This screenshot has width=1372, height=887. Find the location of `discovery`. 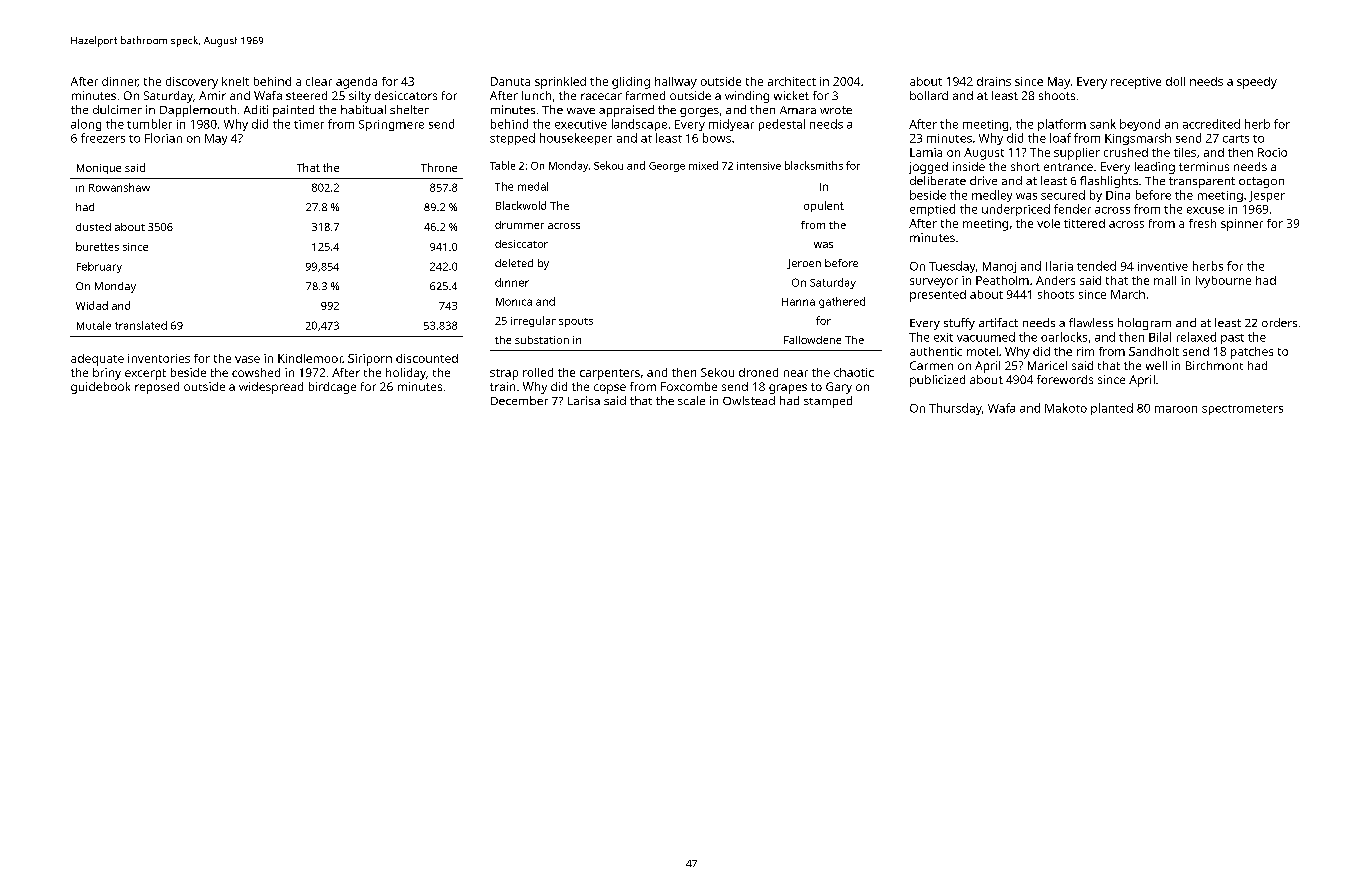

discovery is located at coordinates (192, 83).
